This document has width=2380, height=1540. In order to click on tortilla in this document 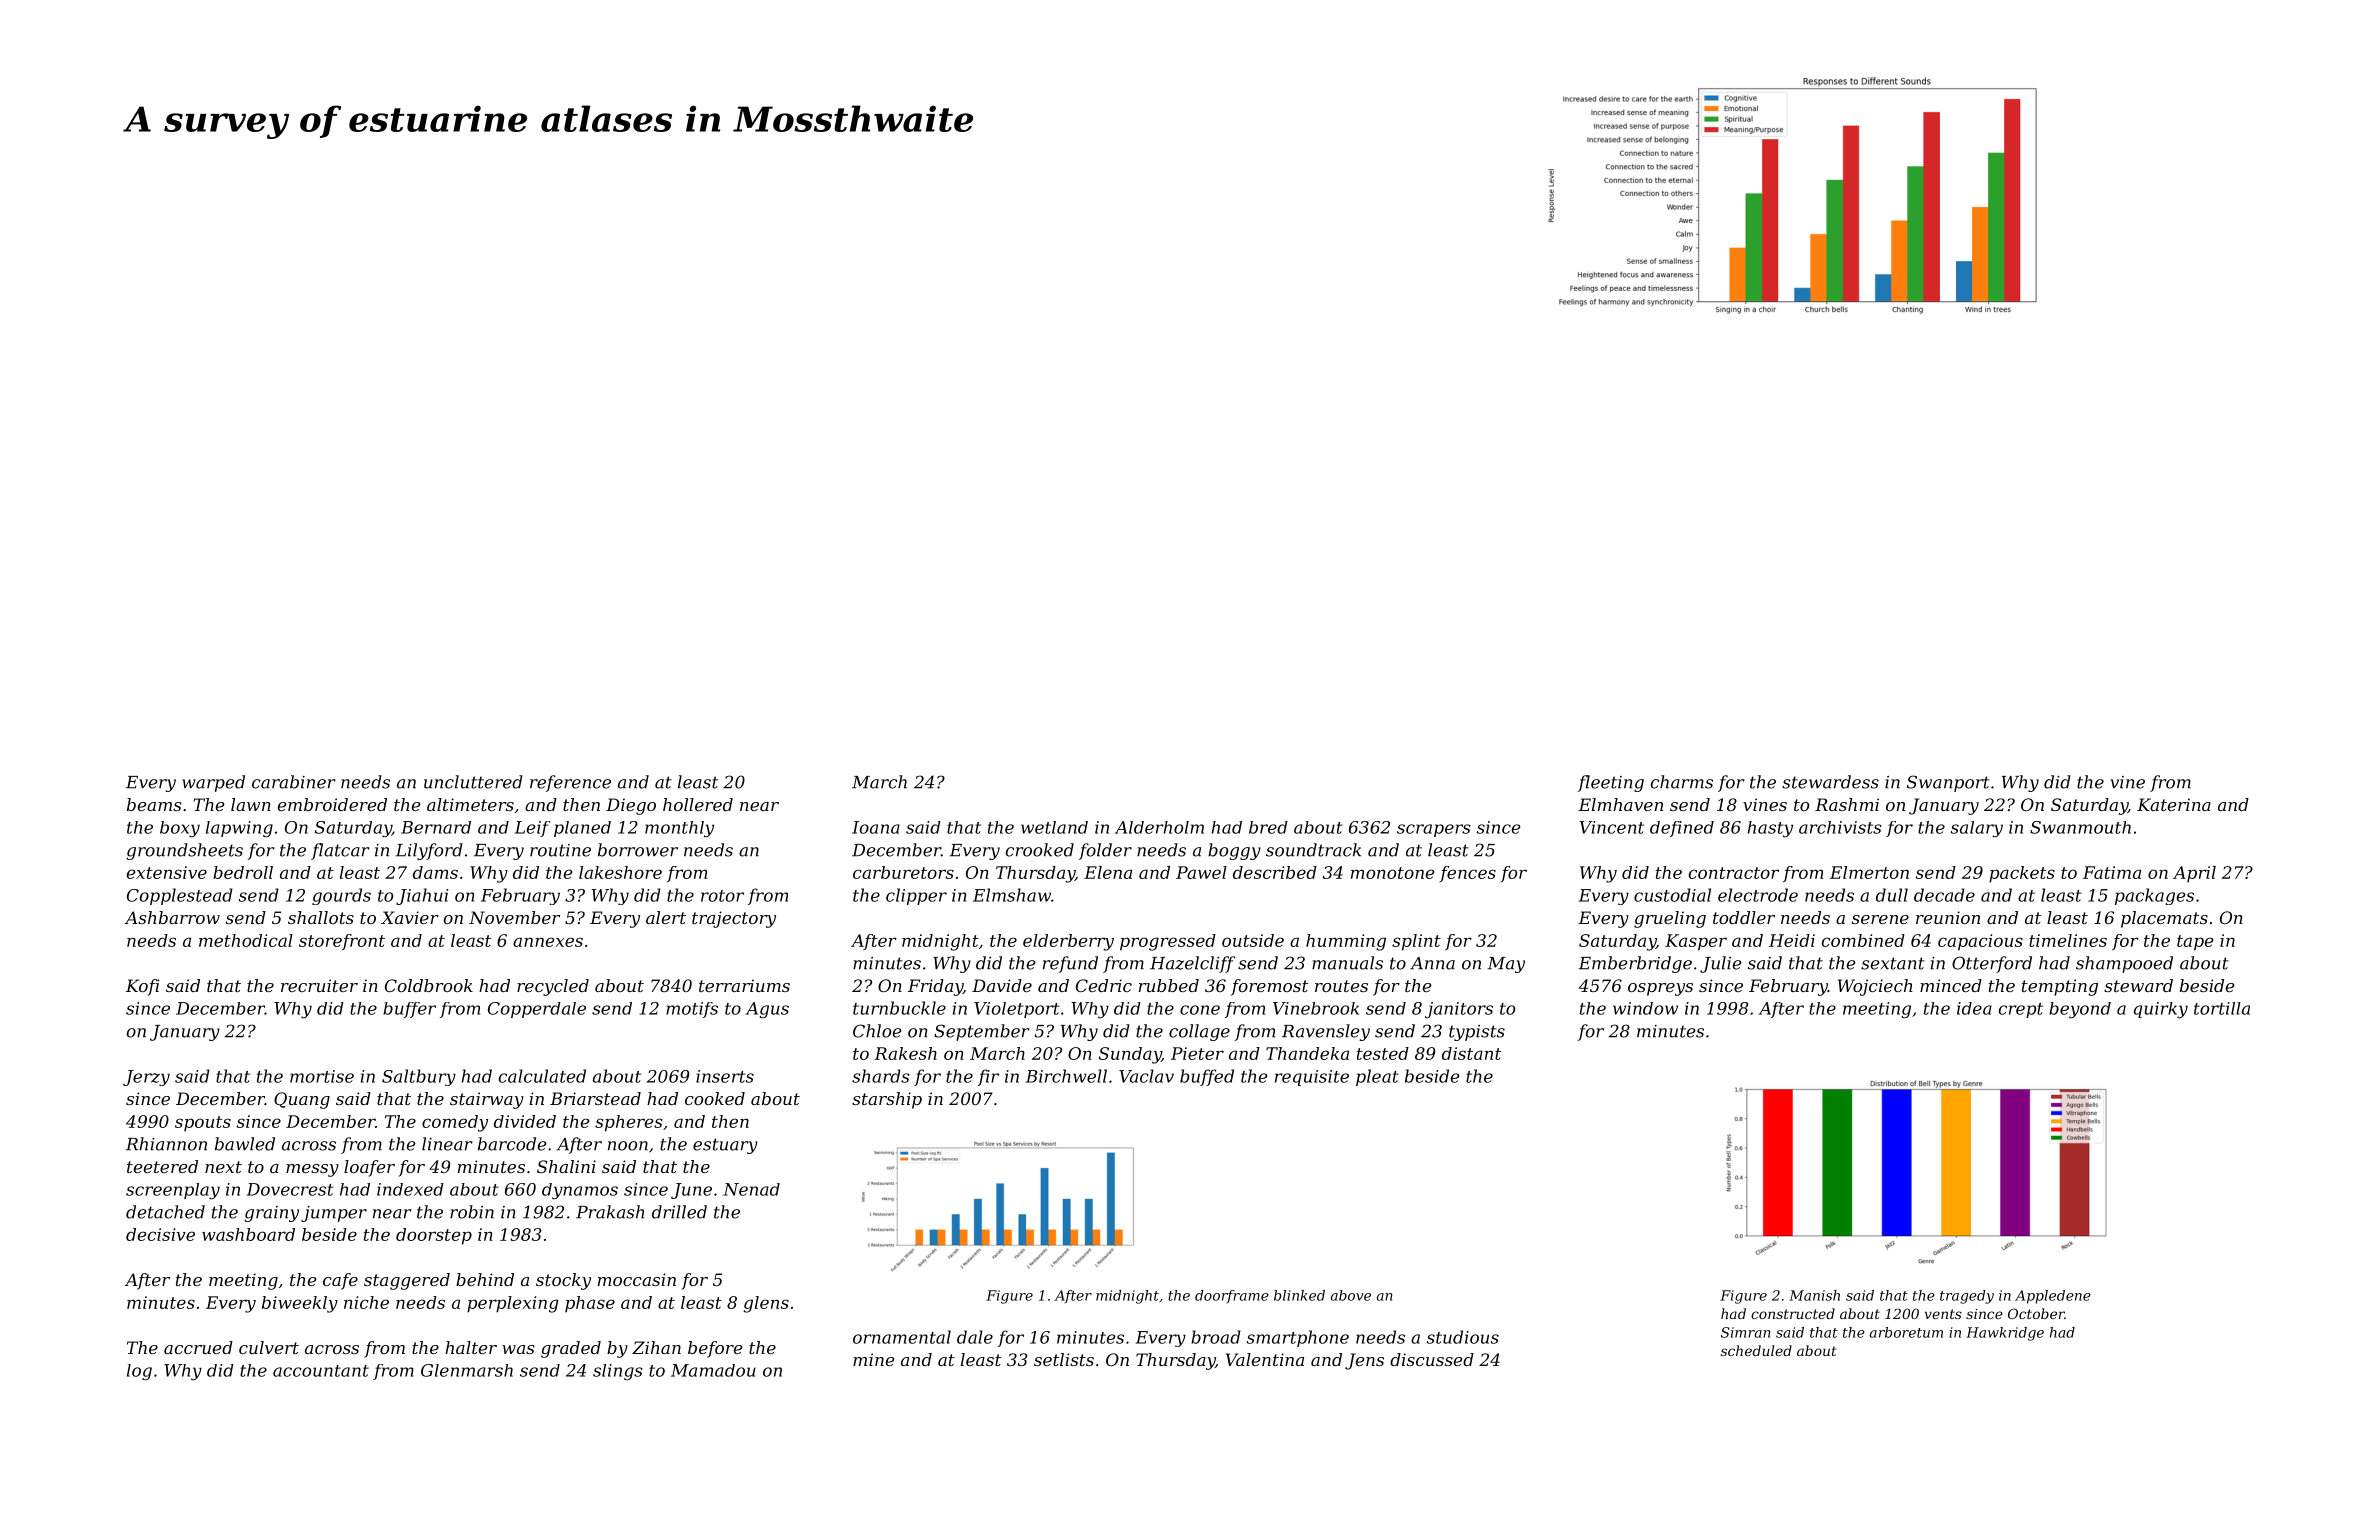, I will do `click(2222, 1008)`.
